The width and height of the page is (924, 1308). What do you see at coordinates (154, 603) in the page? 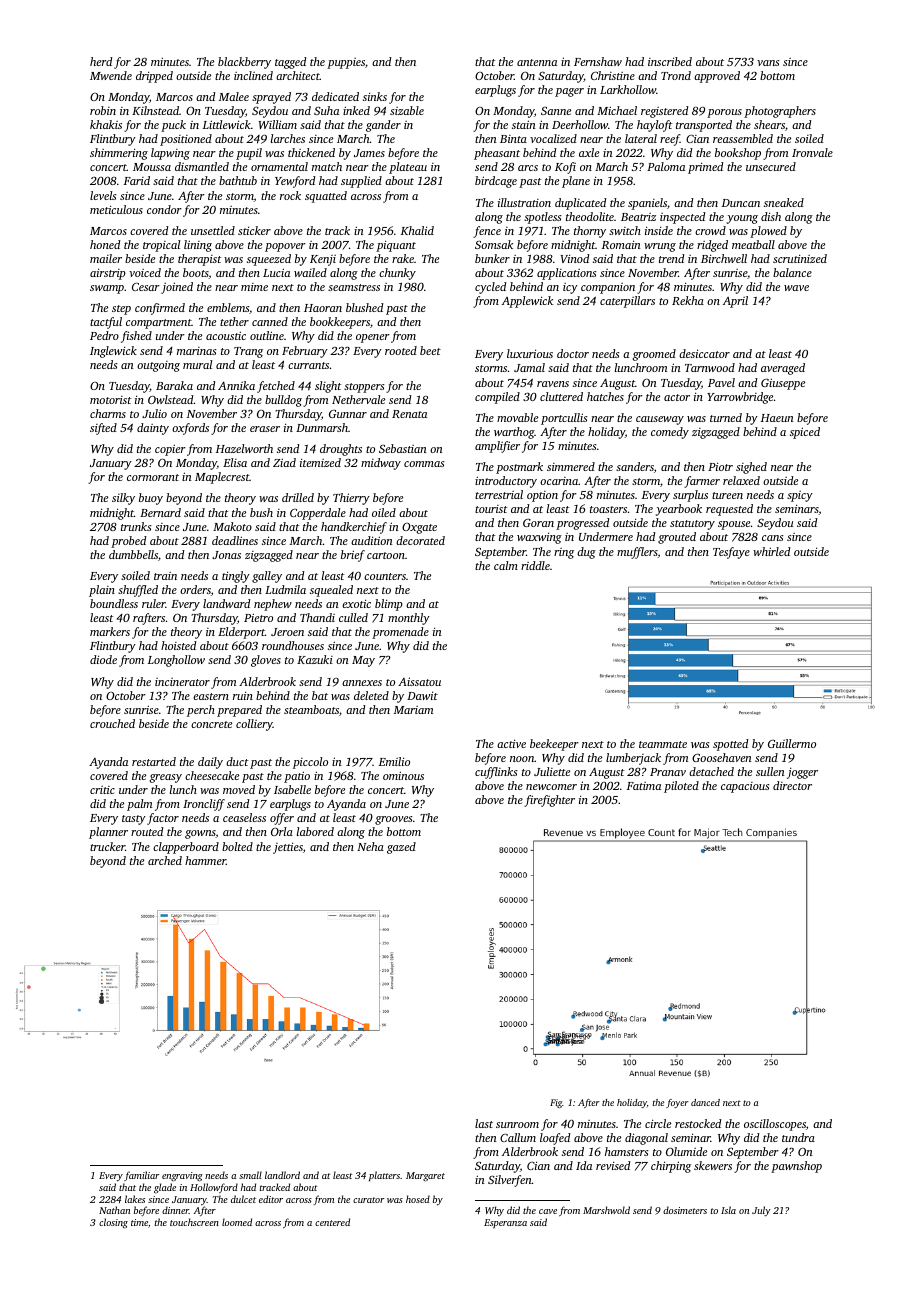
I see `ruler` at bounding box center [154, 603].
